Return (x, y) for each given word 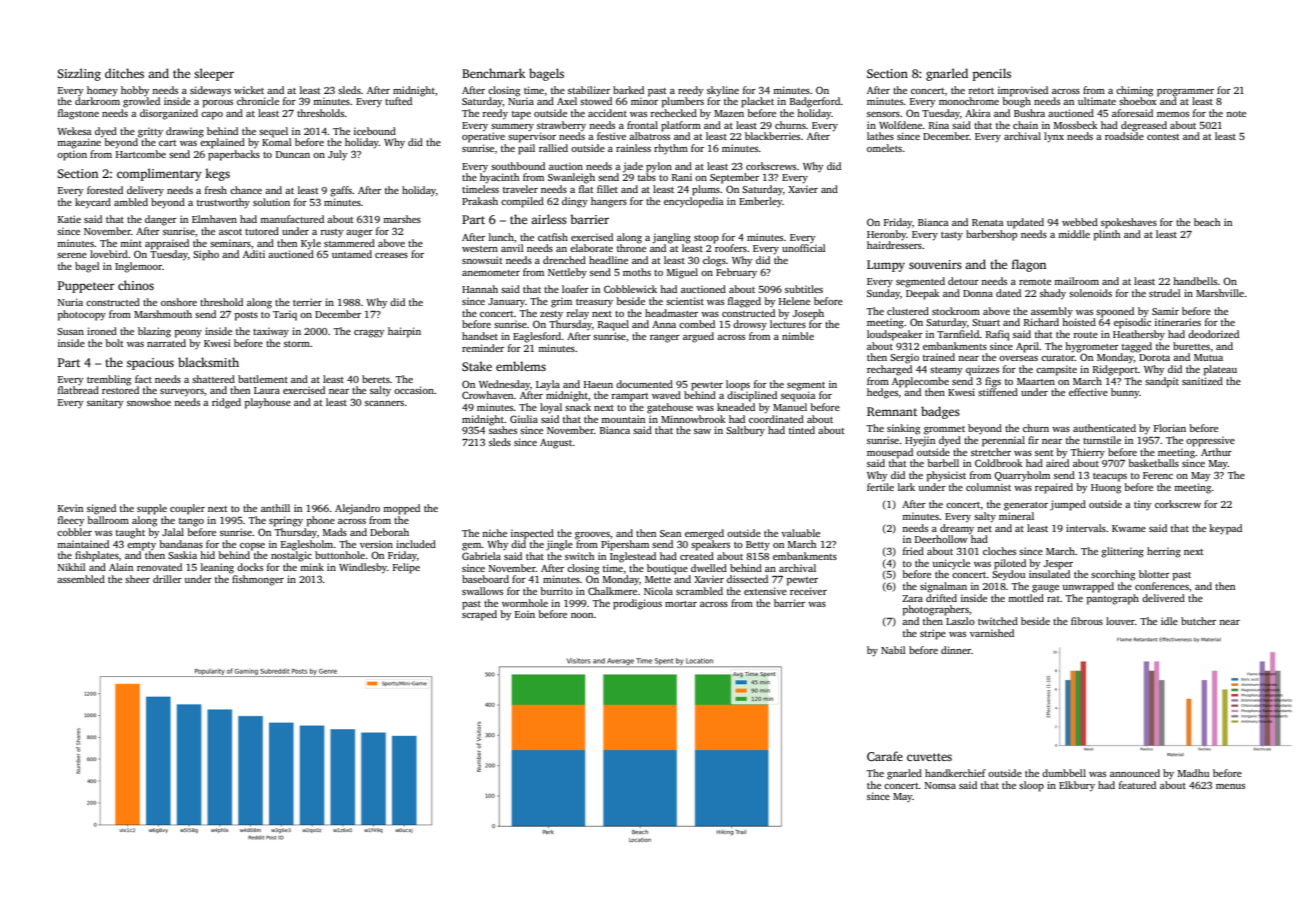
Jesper (1058, 565)
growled (141, 102)
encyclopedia (694, 202)
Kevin (70, 508)
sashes (503, 430)
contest (1163, 137)
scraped (479, 615)
